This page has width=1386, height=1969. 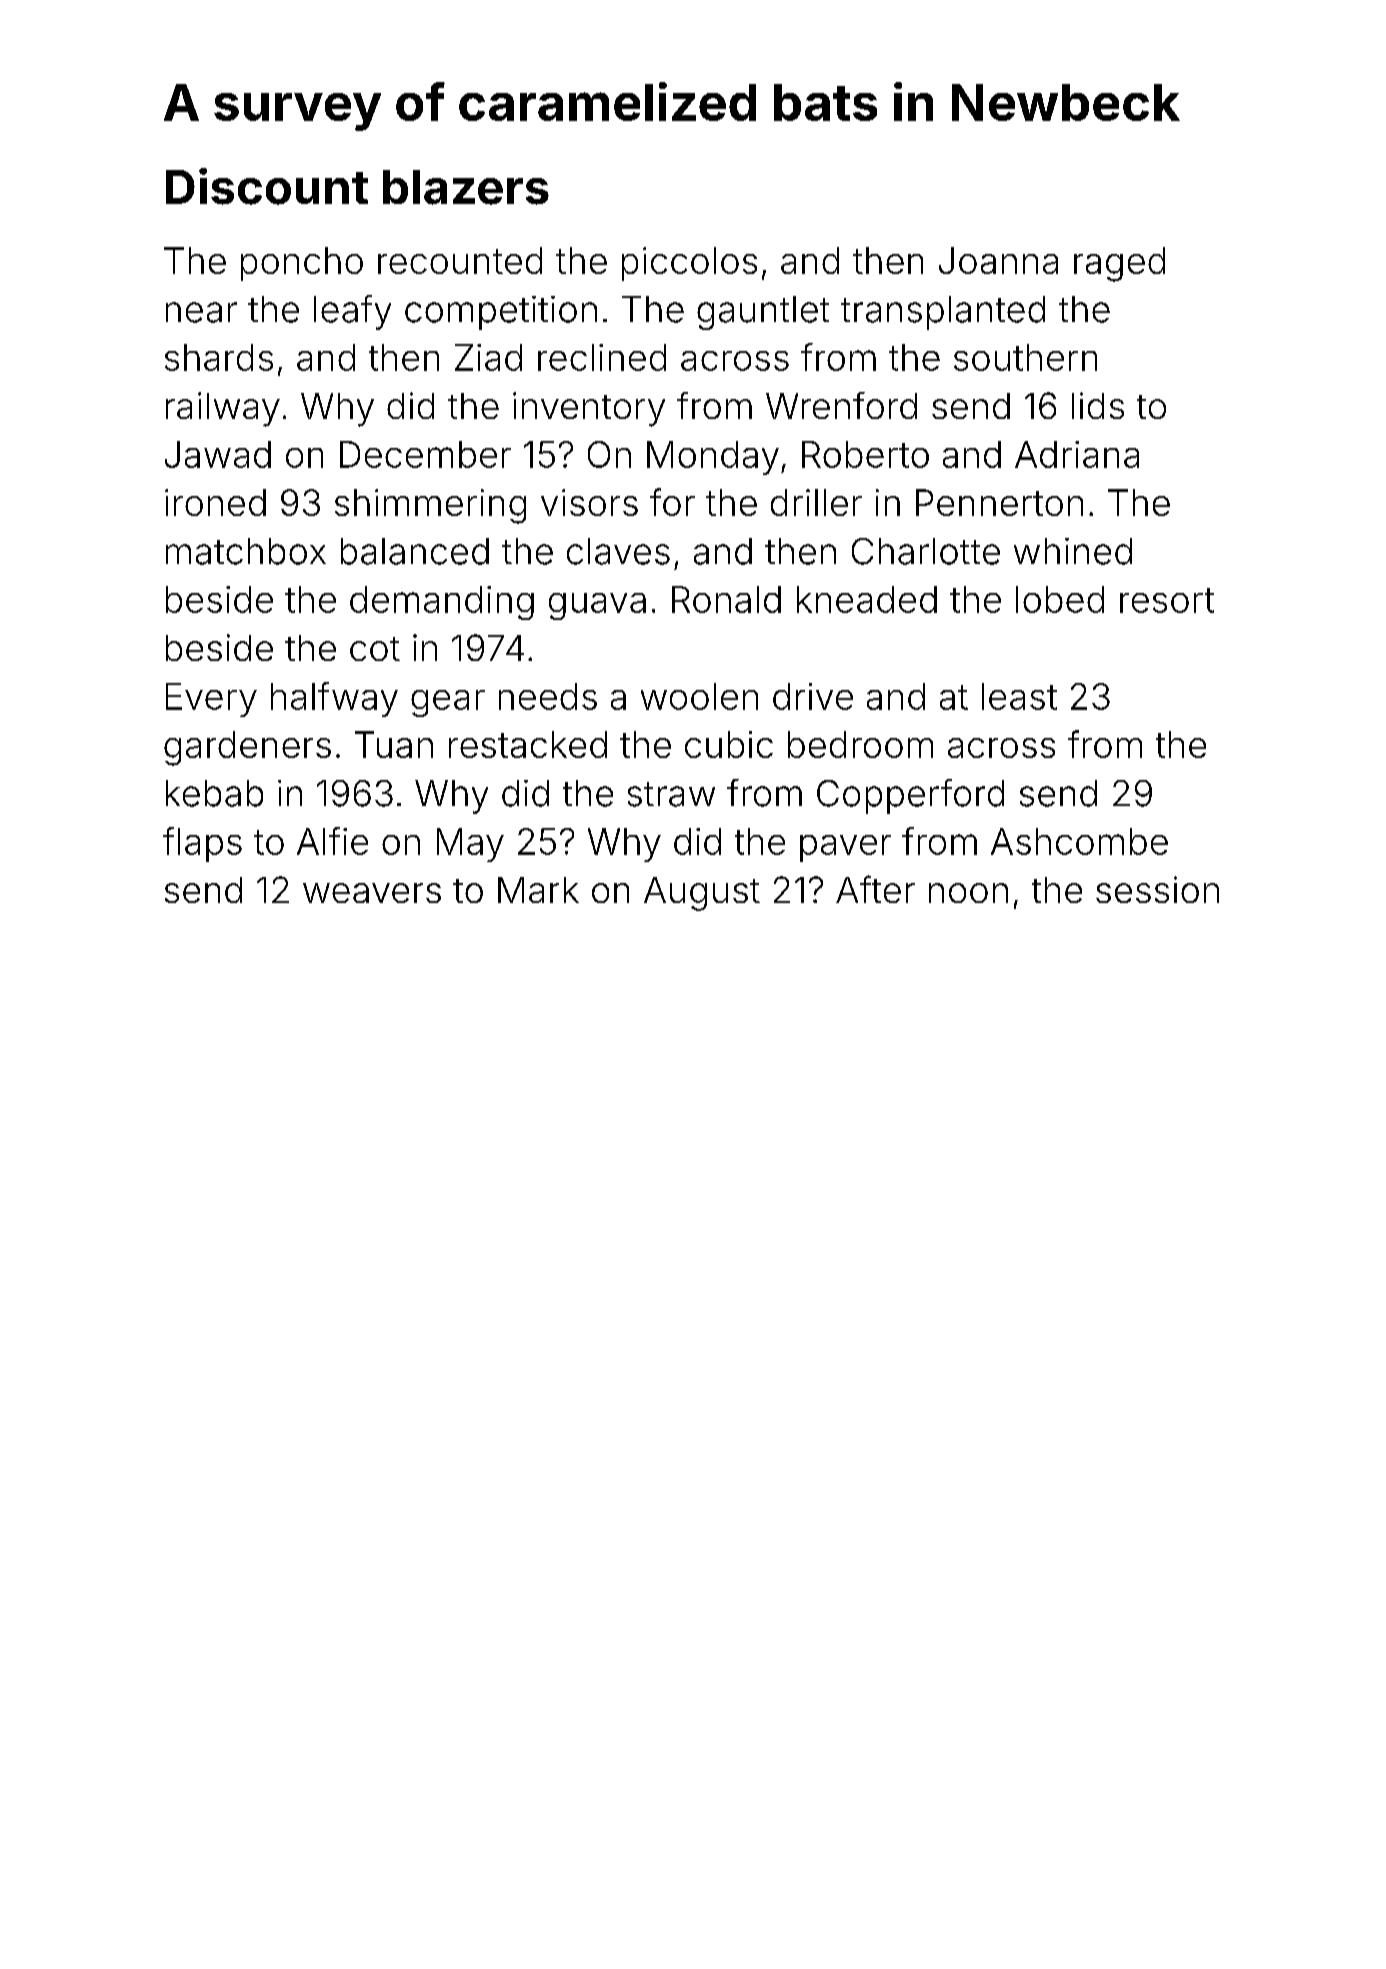 What do you see at coordinates (702, 894) in the page?
I see `August` at bounding box center [702, 894].
